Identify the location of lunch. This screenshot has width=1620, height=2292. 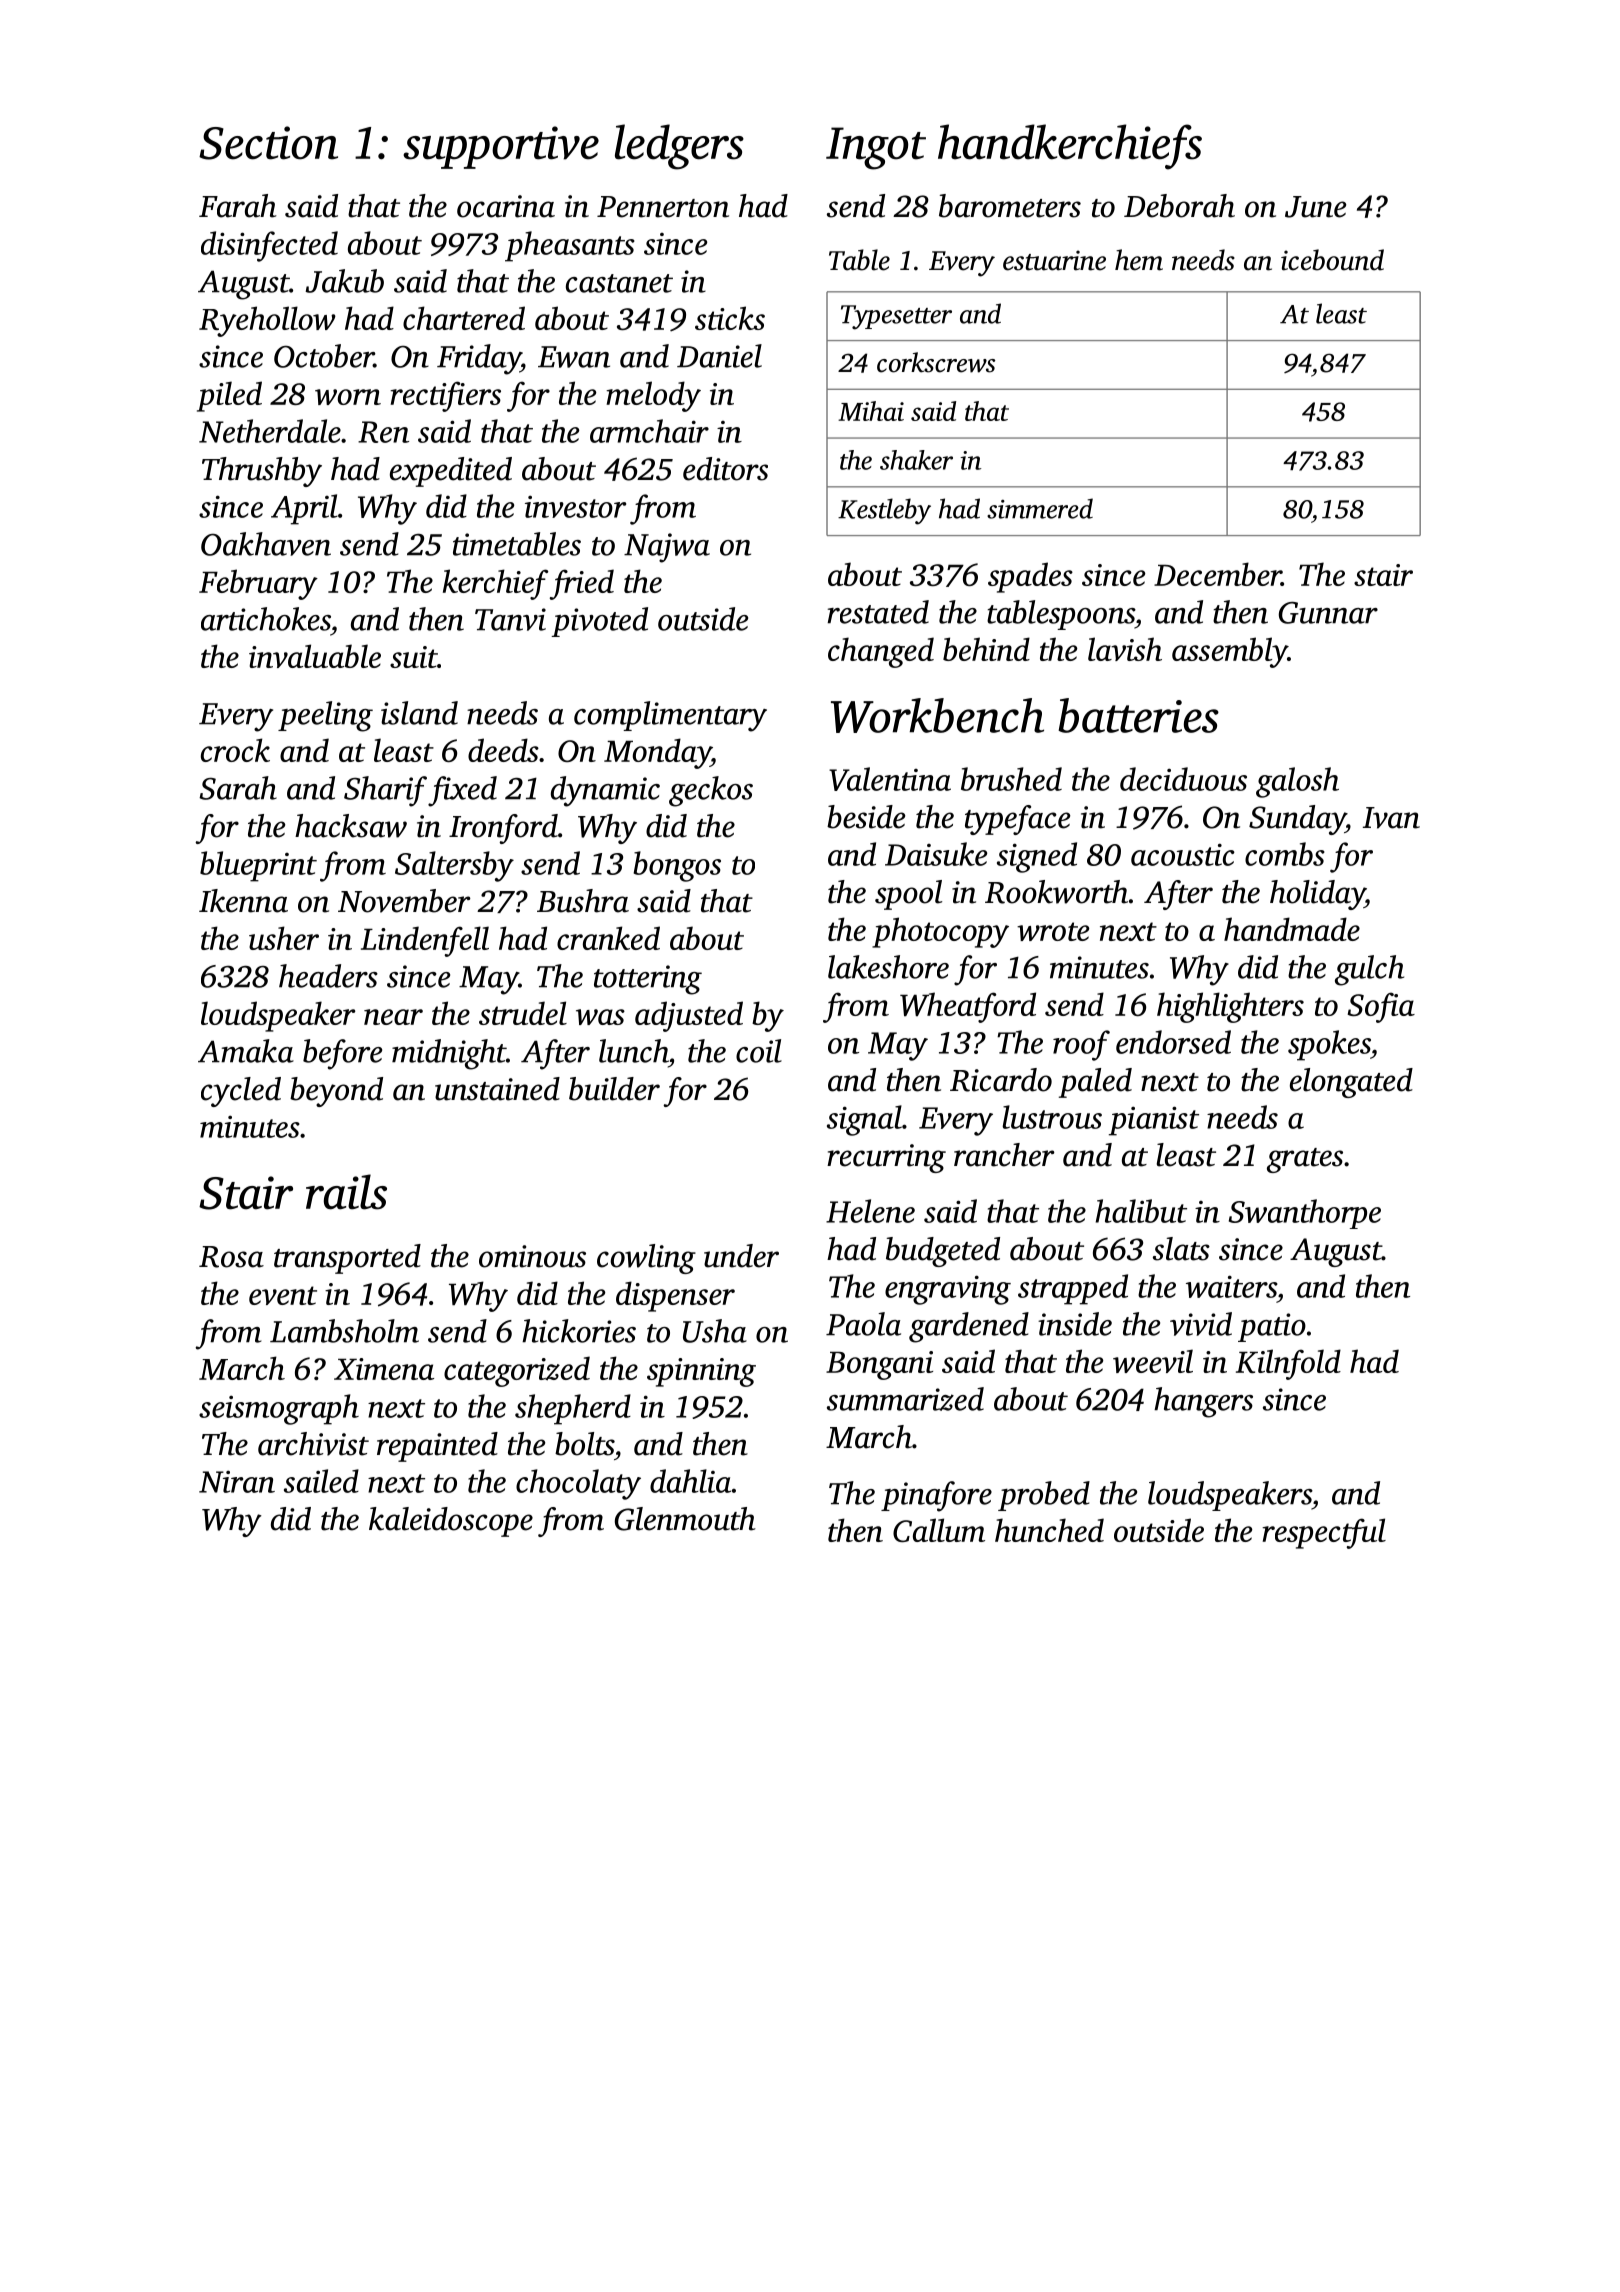
(633, 1051).
